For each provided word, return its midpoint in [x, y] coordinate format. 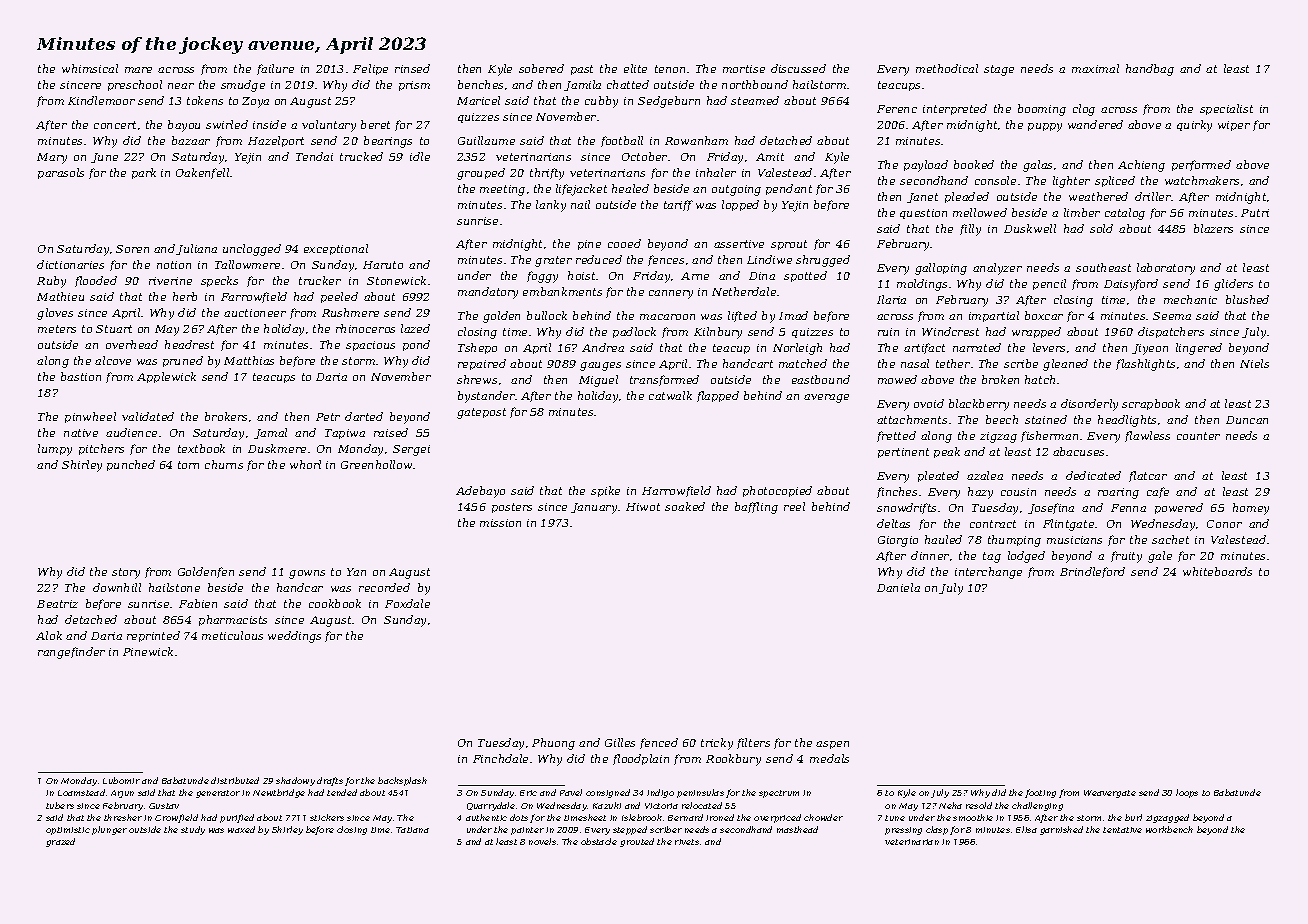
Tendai [314, 156]
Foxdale [407, 603]
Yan [356, 572]
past [582, 70]
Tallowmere [247, 264]
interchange [988, 573]
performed [1201, 165]
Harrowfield [676, 491]
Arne [695, 276]
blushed [1247, 299]
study [193, 830]
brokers [226, 416]
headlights [1127, 421]
